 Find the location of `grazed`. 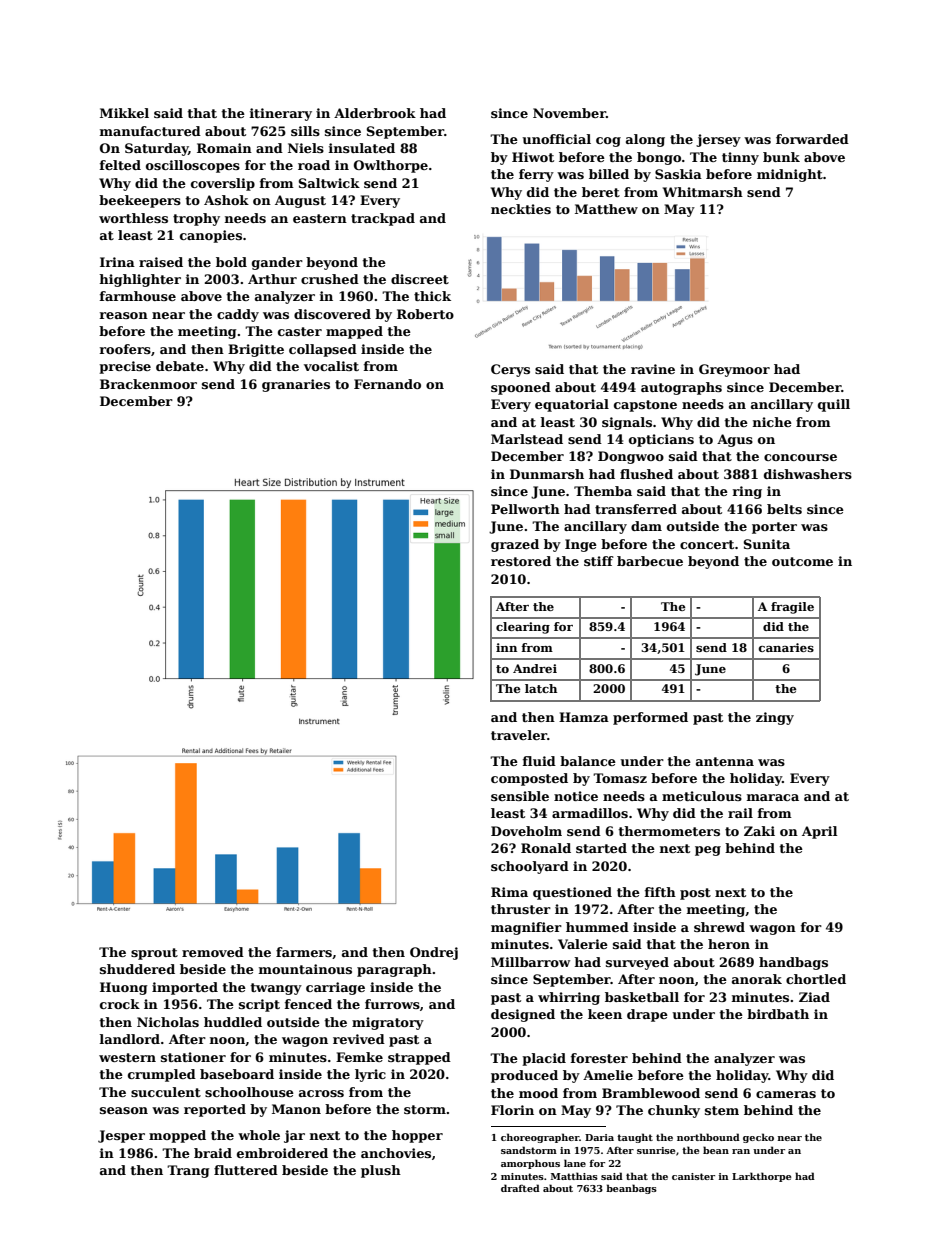

grazed is located at coordinates (515, 545).
